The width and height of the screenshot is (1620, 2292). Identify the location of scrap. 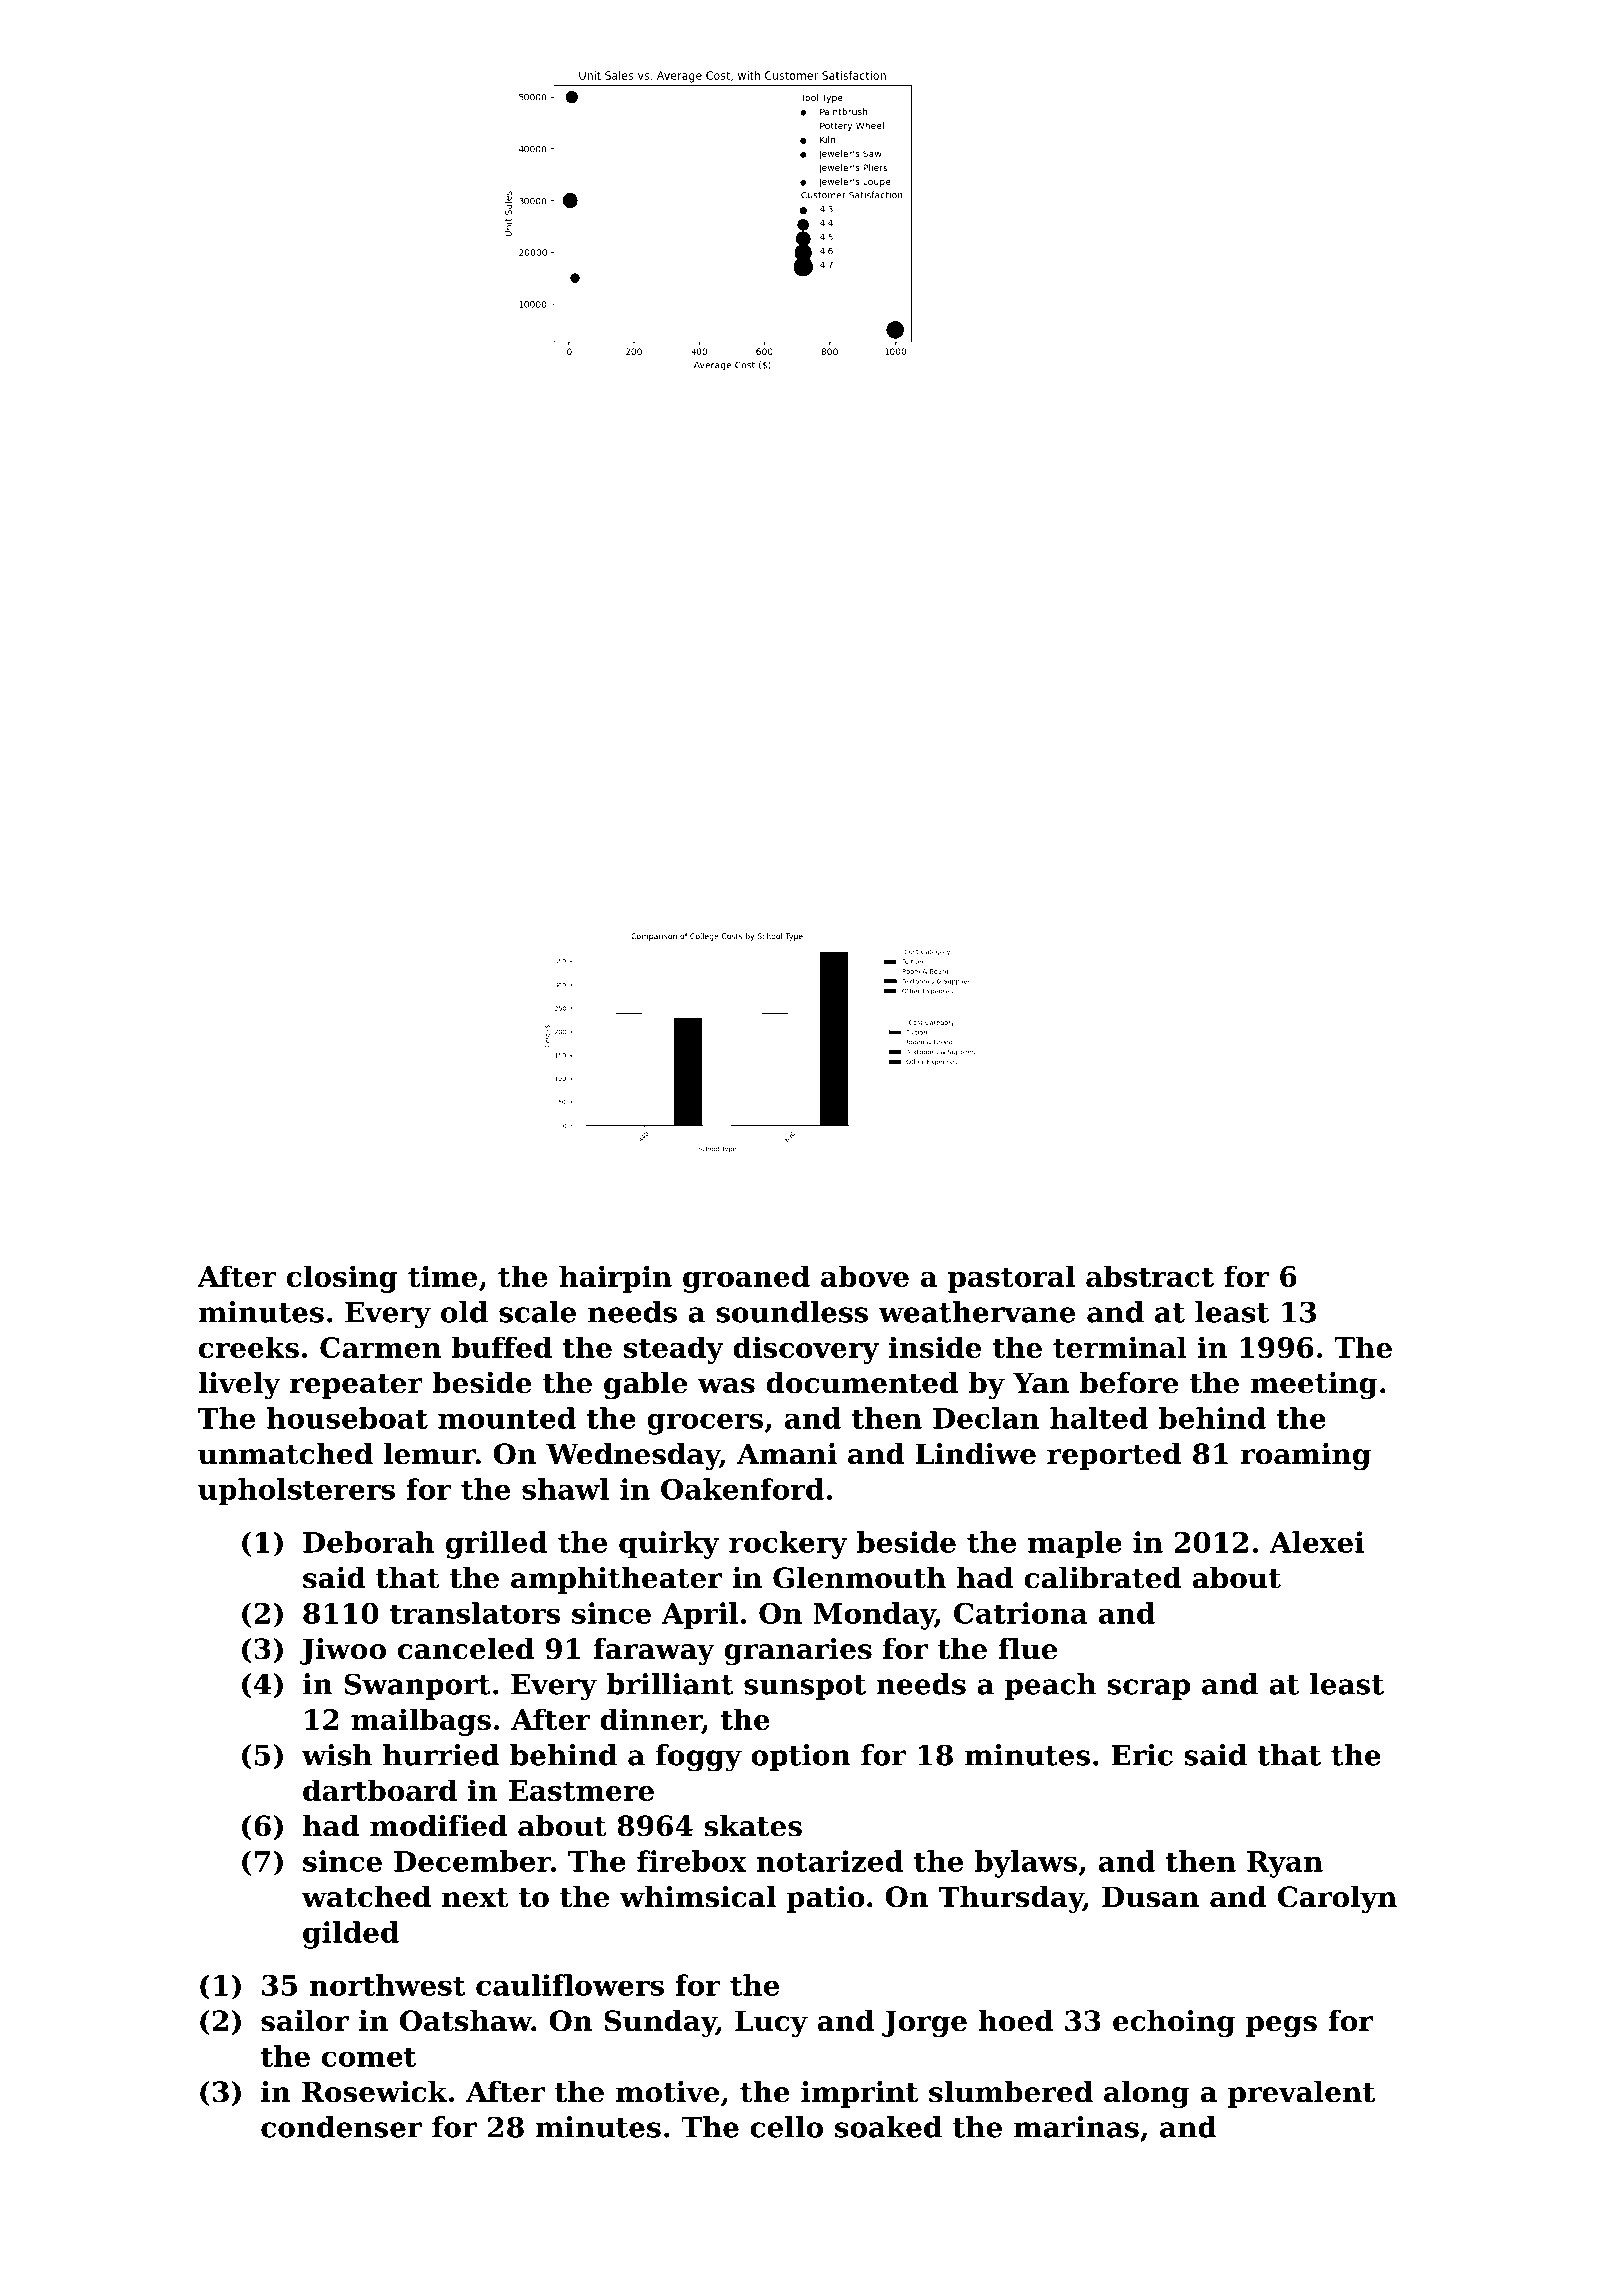
(1148, 1689).
